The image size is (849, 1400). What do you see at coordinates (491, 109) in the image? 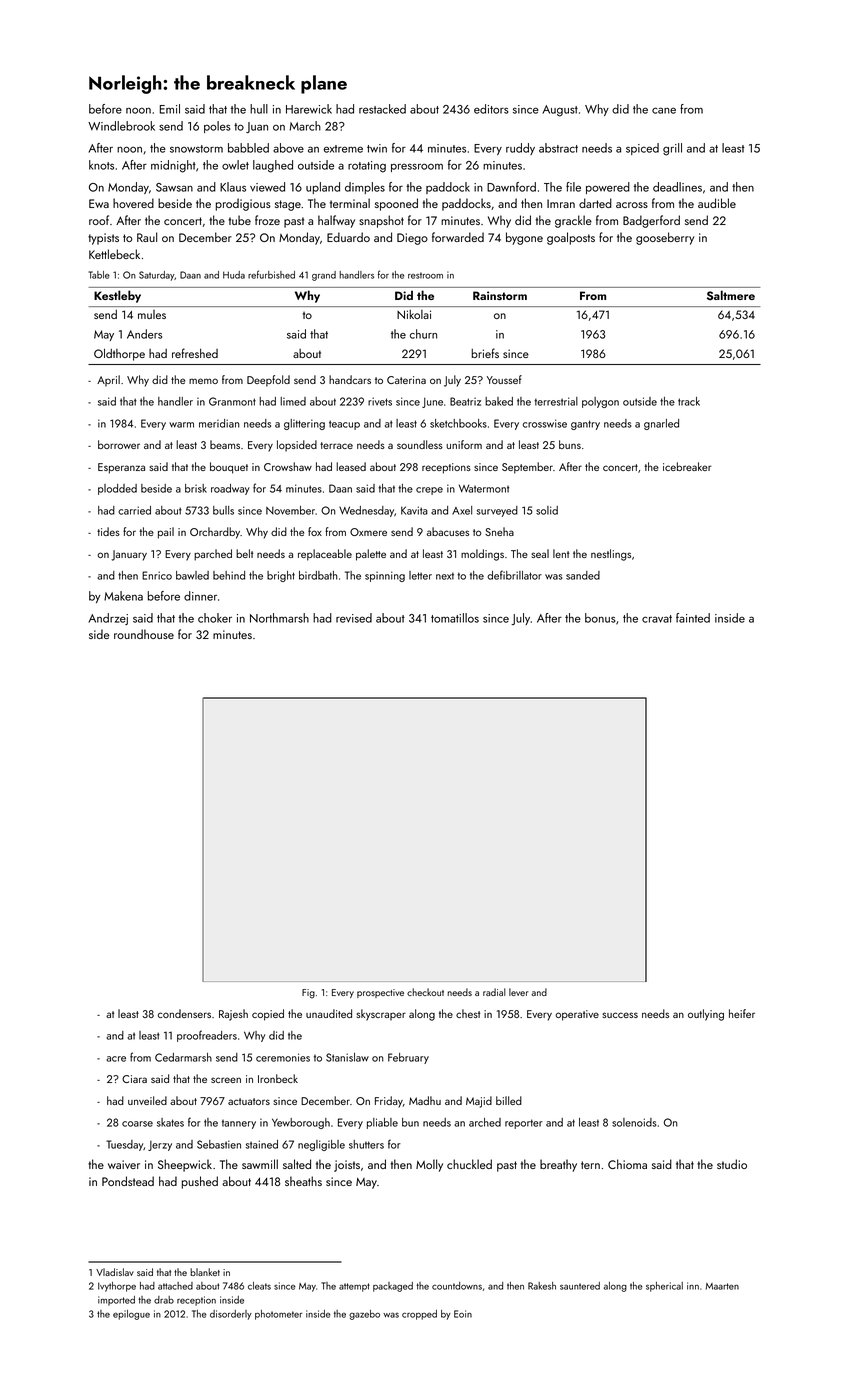
I see `editors` at bounding box center [491, 109].
